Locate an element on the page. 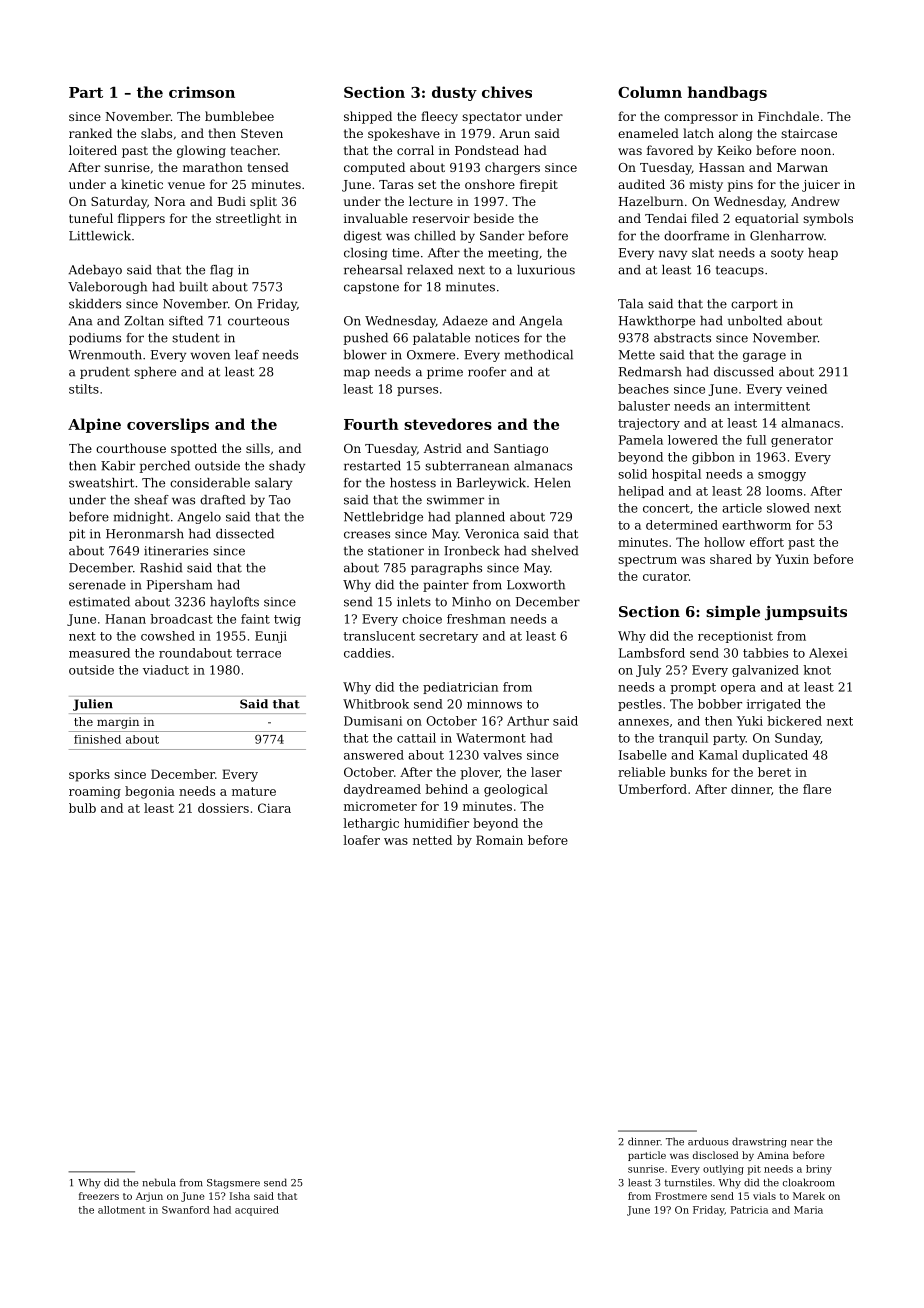 The height and width of the page is (1308, 924). roofer is located at coordinates (487, 372).
